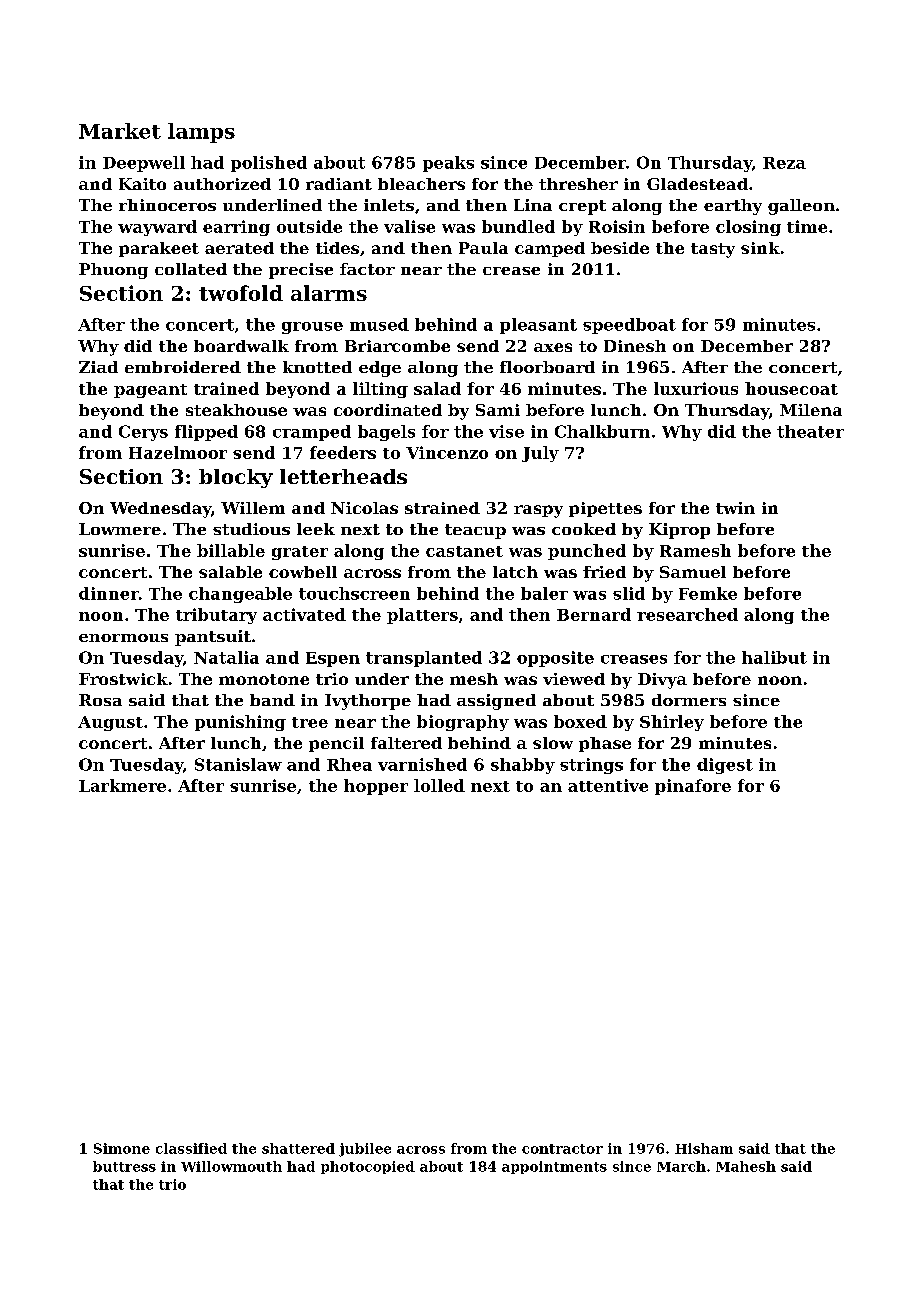 The image size is (924, 1308). Describe the element at coordinates (310, 722) in the screenshot. I see `tree` at that location.
